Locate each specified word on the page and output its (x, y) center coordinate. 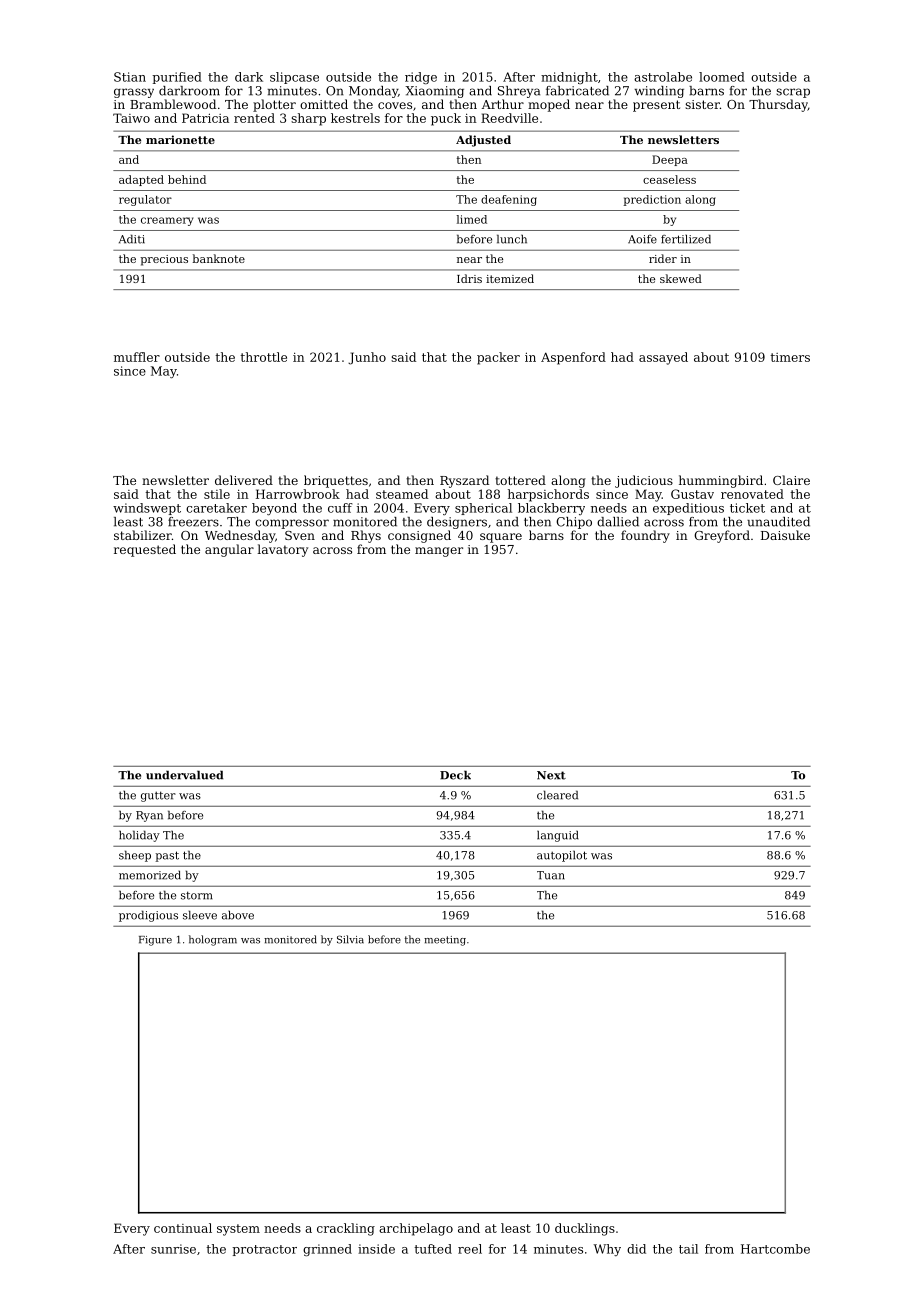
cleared (557, 795)
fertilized (686, 239)
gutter (158, 796)
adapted (141, 180)
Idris (469, 278)
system (238, 1230)
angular (229, 550)
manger (439, 552)
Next (551, 775)
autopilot (562, 856)
